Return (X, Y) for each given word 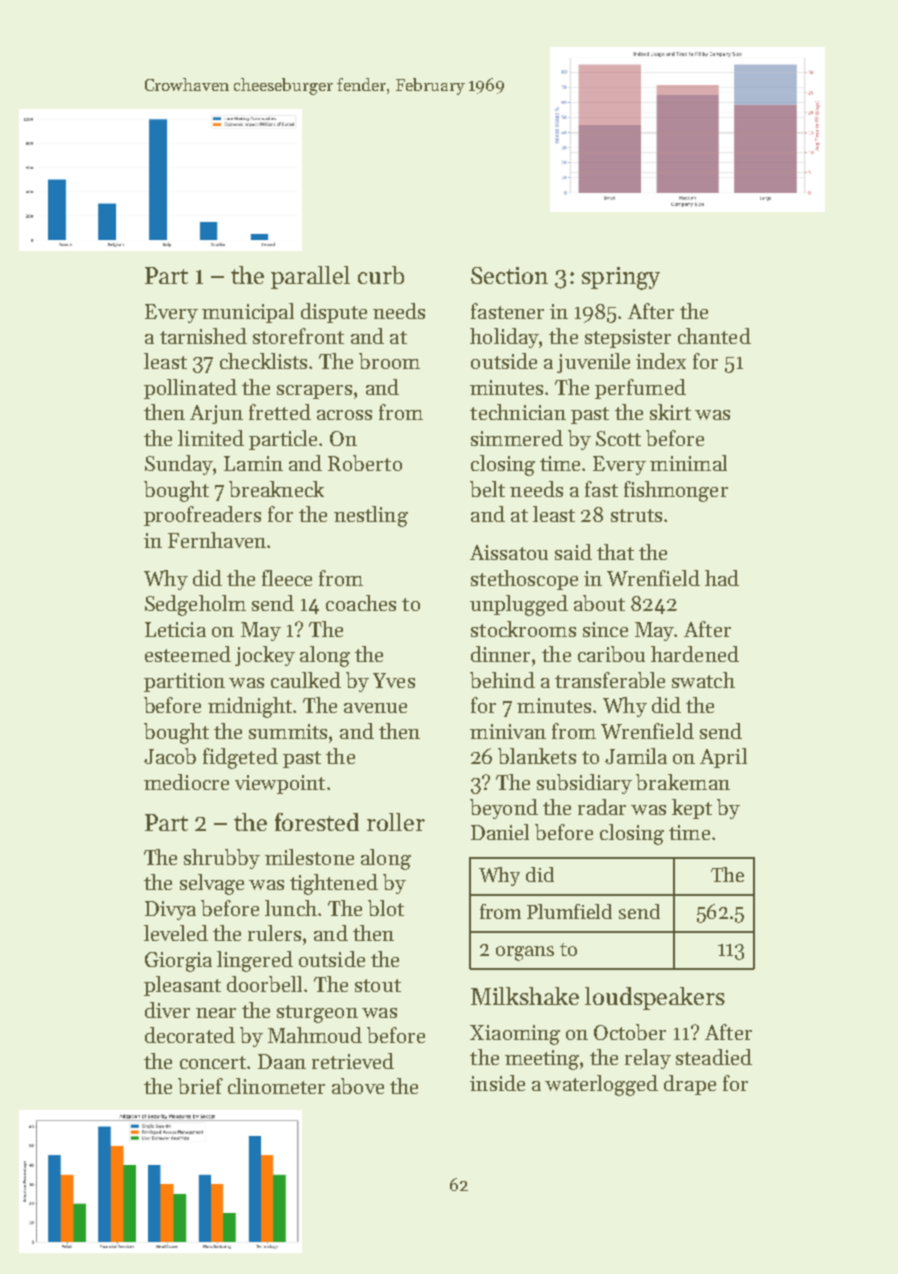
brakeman (683, 782)
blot (386, 908)
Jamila (636, 756)
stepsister (628, 338)
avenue (375, 708)
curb (381, 275)
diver (167, 1010)
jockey (265, 656)
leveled (176, 933)
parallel (310, 277)
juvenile (593, 363)
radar (602, 807)
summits (288, 731)
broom (389, 361)
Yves (394, 680)
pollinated (190, 389)
